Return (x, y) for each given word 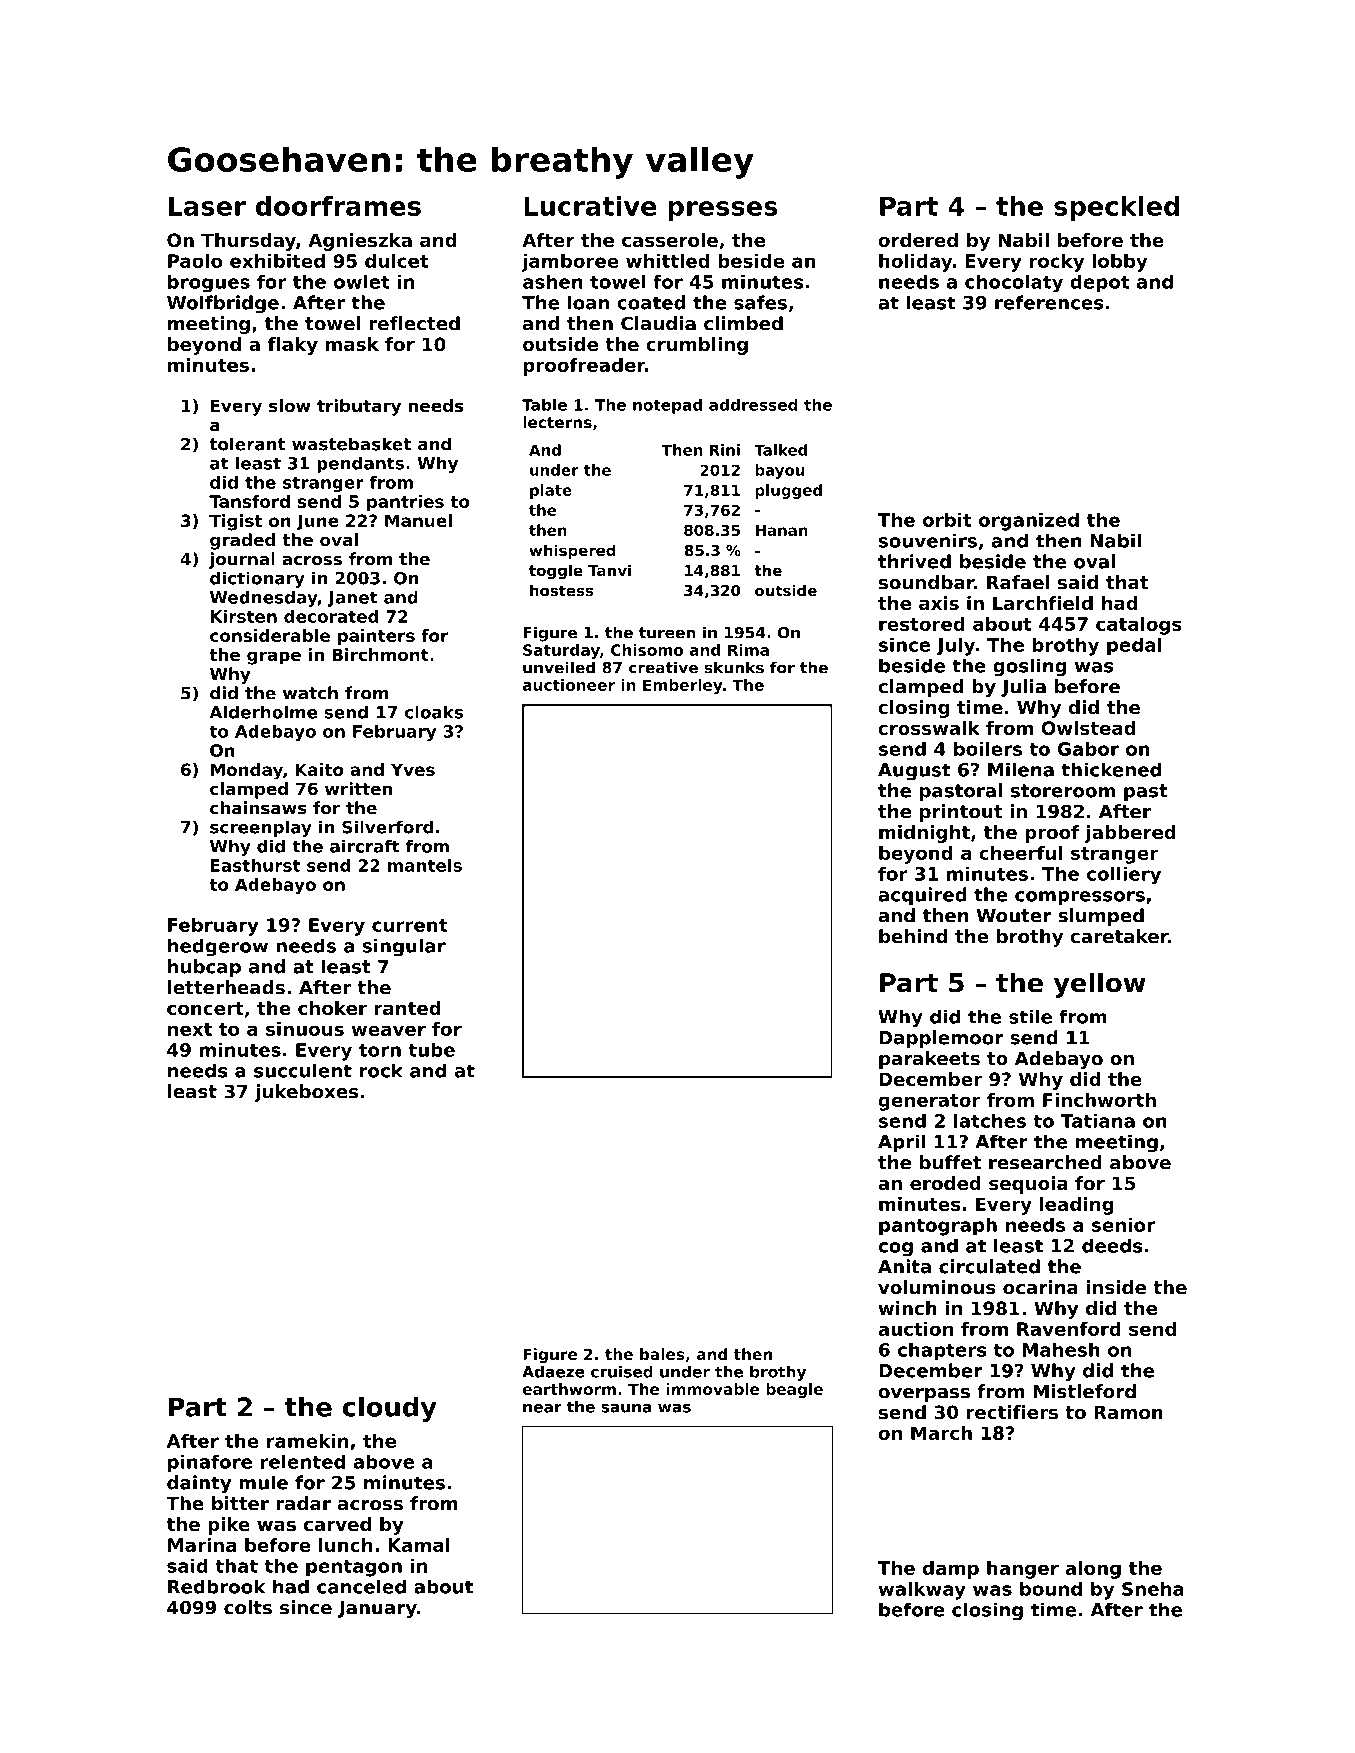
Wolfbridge (223, 304)
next (190, 1029)
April (901, 1143)
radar (303, 1503)
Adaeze (553, 1372)
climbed (743, 323)
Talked (780, 450)
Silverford (387, 827)
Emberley (683, 686)
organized (1029, 522)
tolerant (247, 444)
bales (662, 1354)
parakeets (929, 1060)
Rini (725, 450)
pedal (1134, 646)
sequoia (1028, 1185)
